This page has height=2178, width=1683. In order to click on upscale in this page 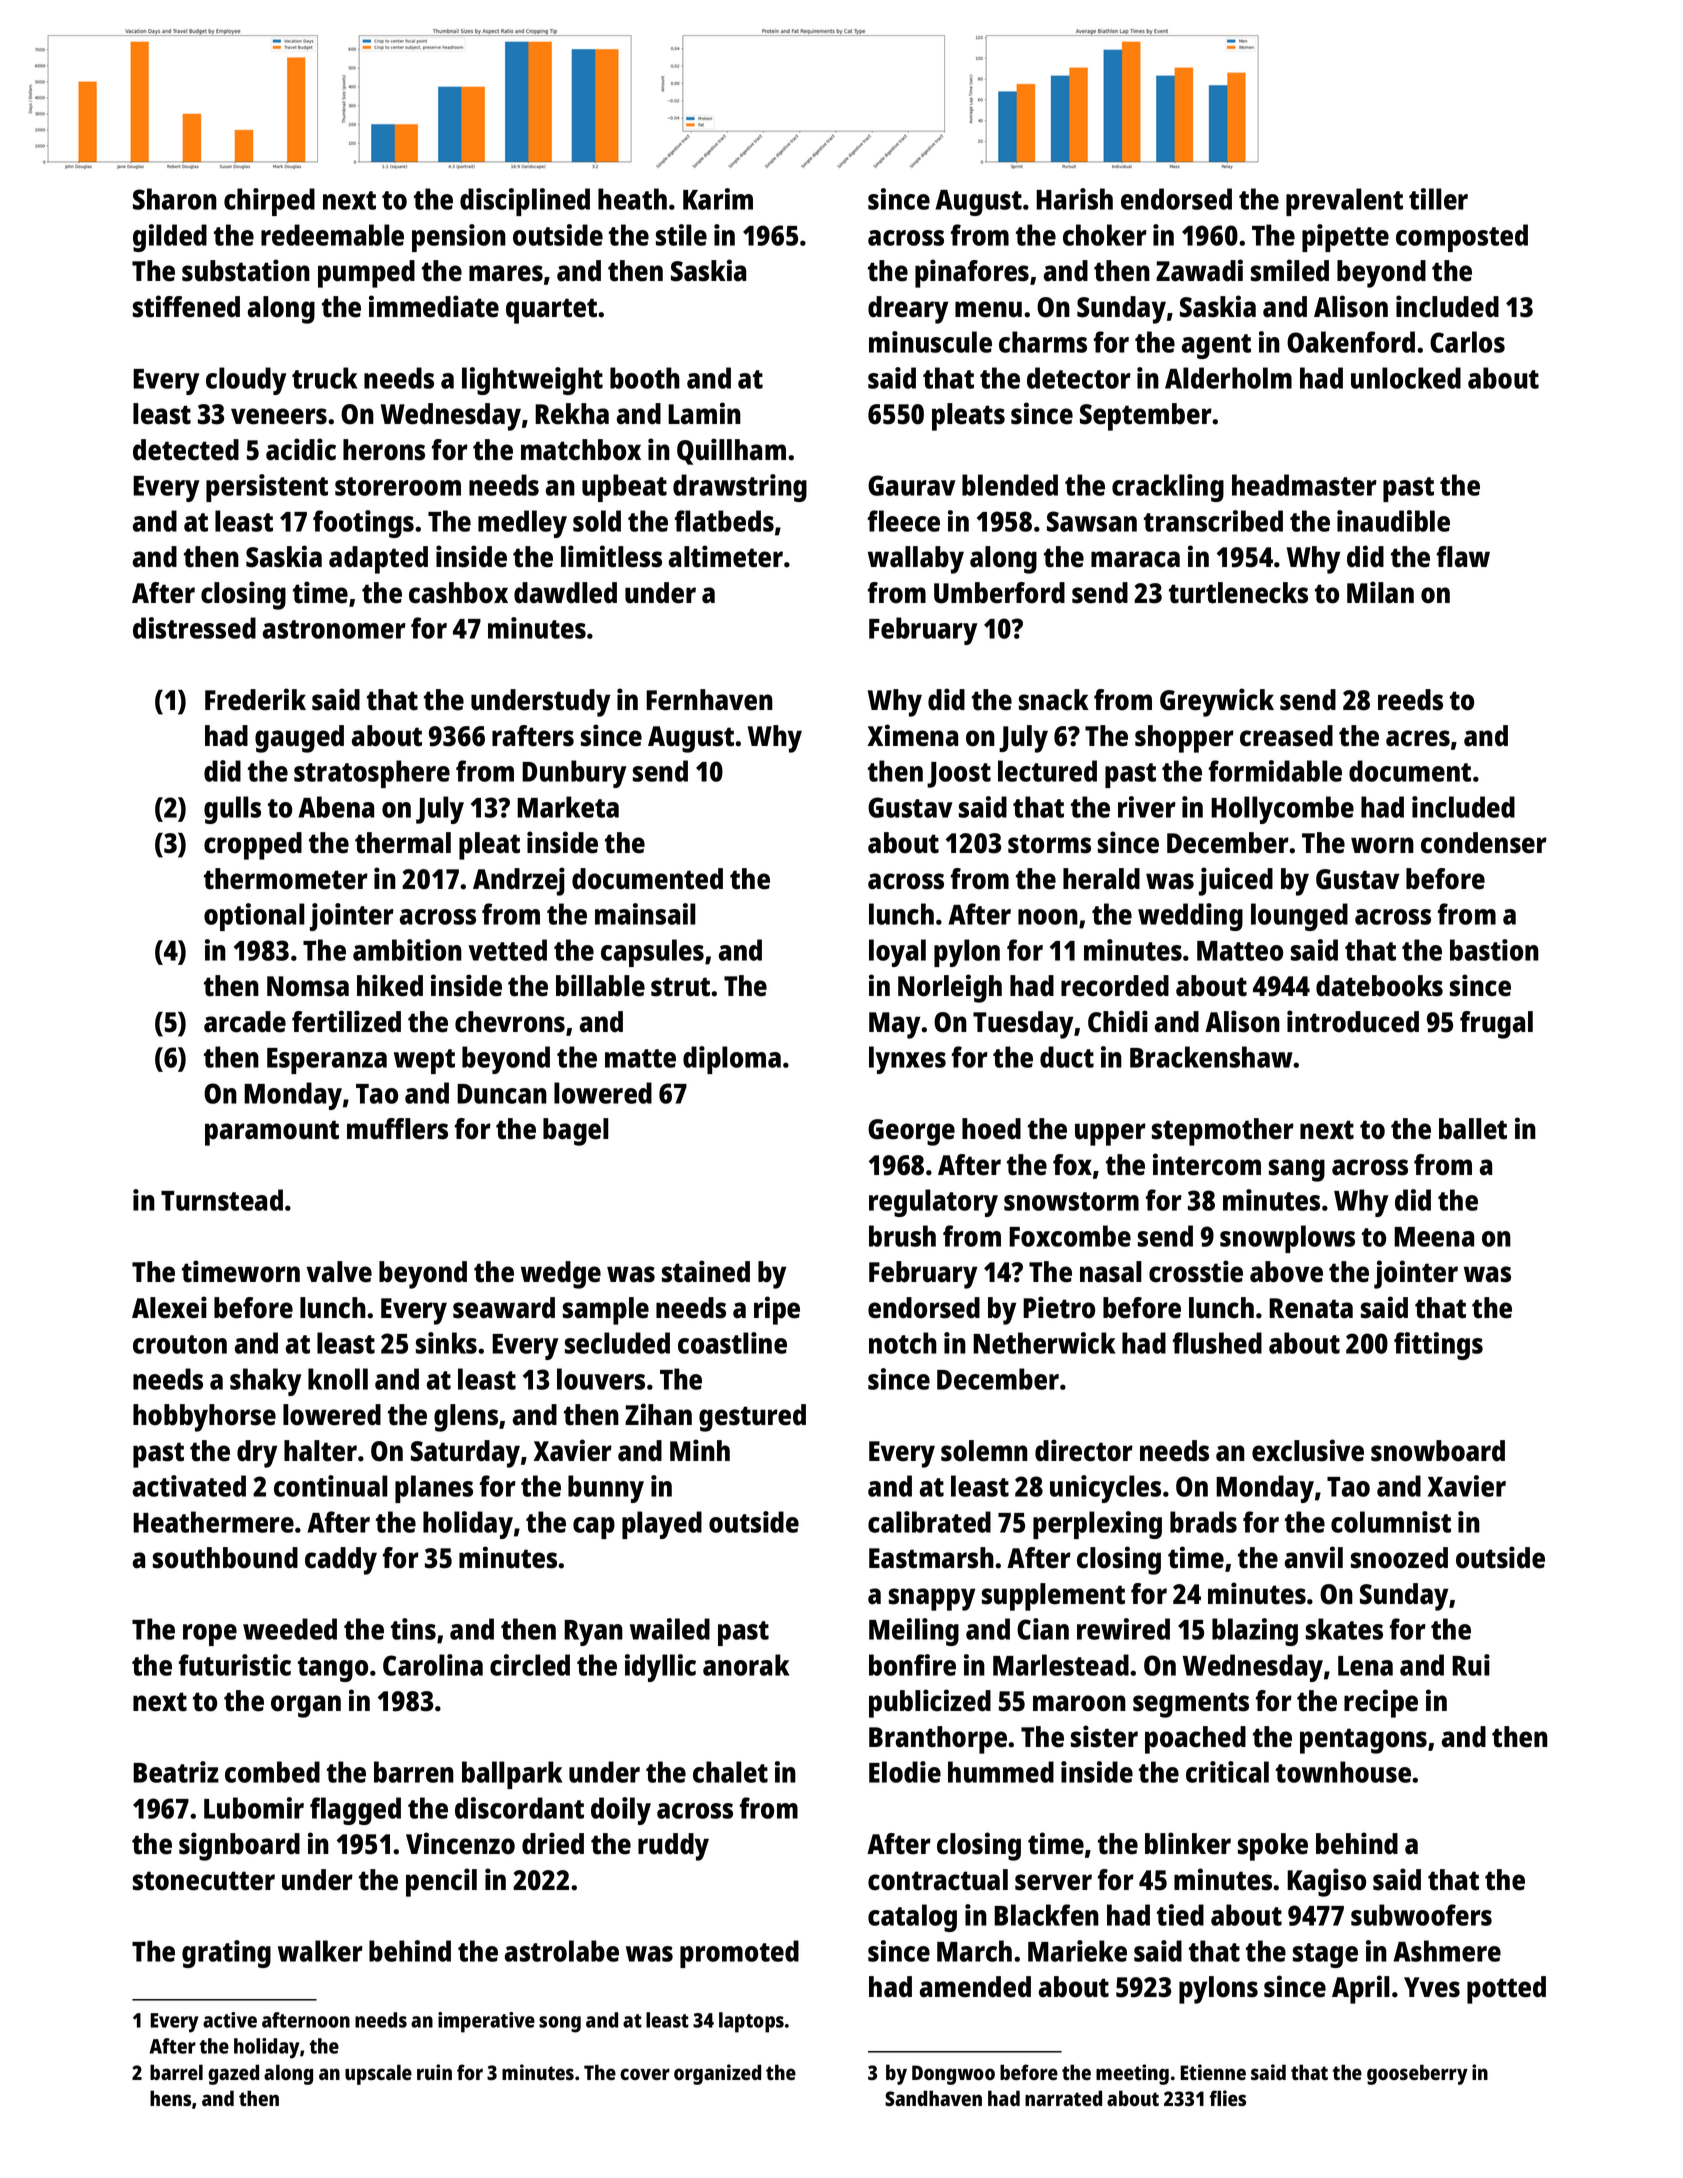, I will do `click(378, 2074)`.
